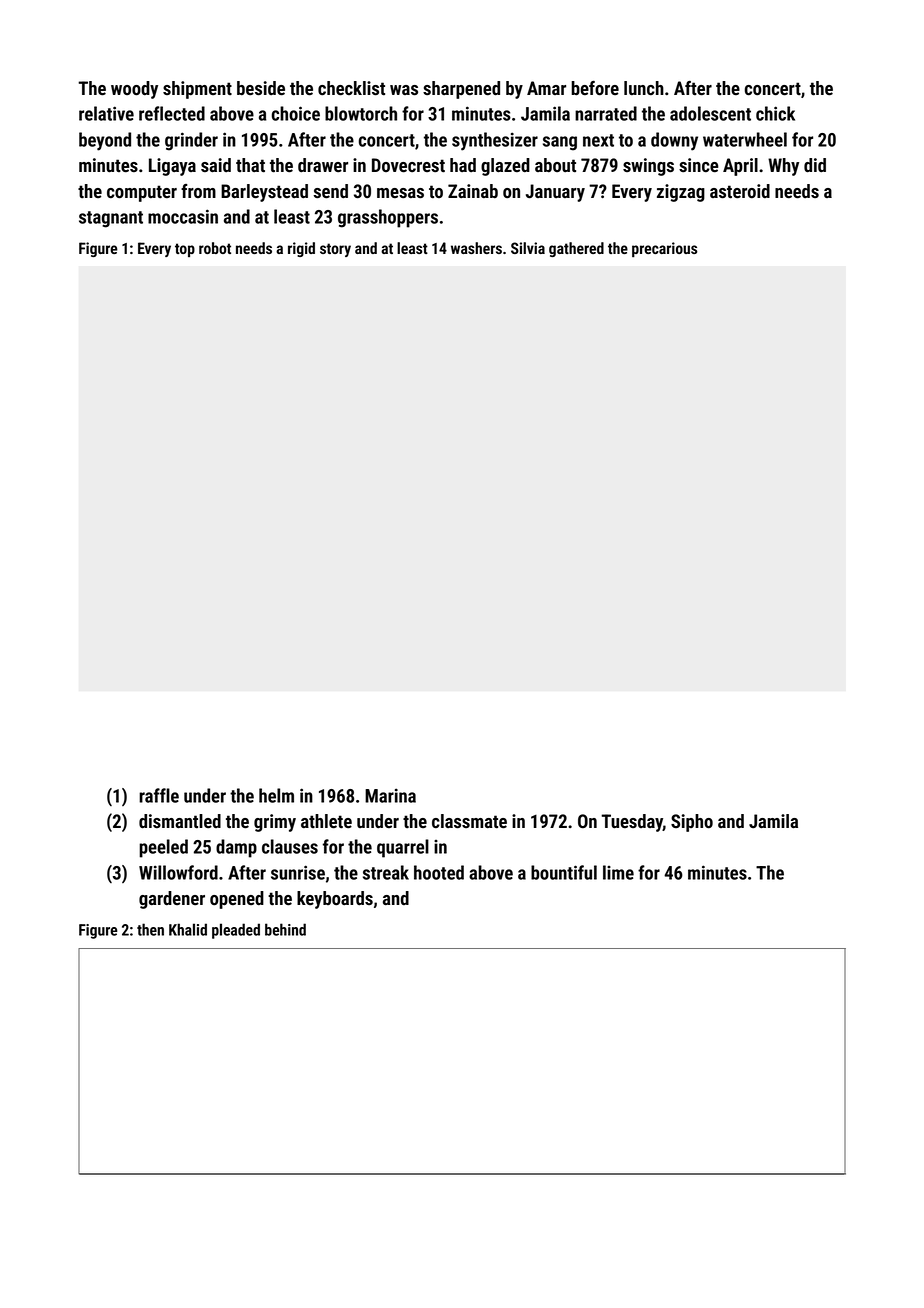  Describe the element at coordinates (664, 249) in the document. I see `precarious` at that location.
